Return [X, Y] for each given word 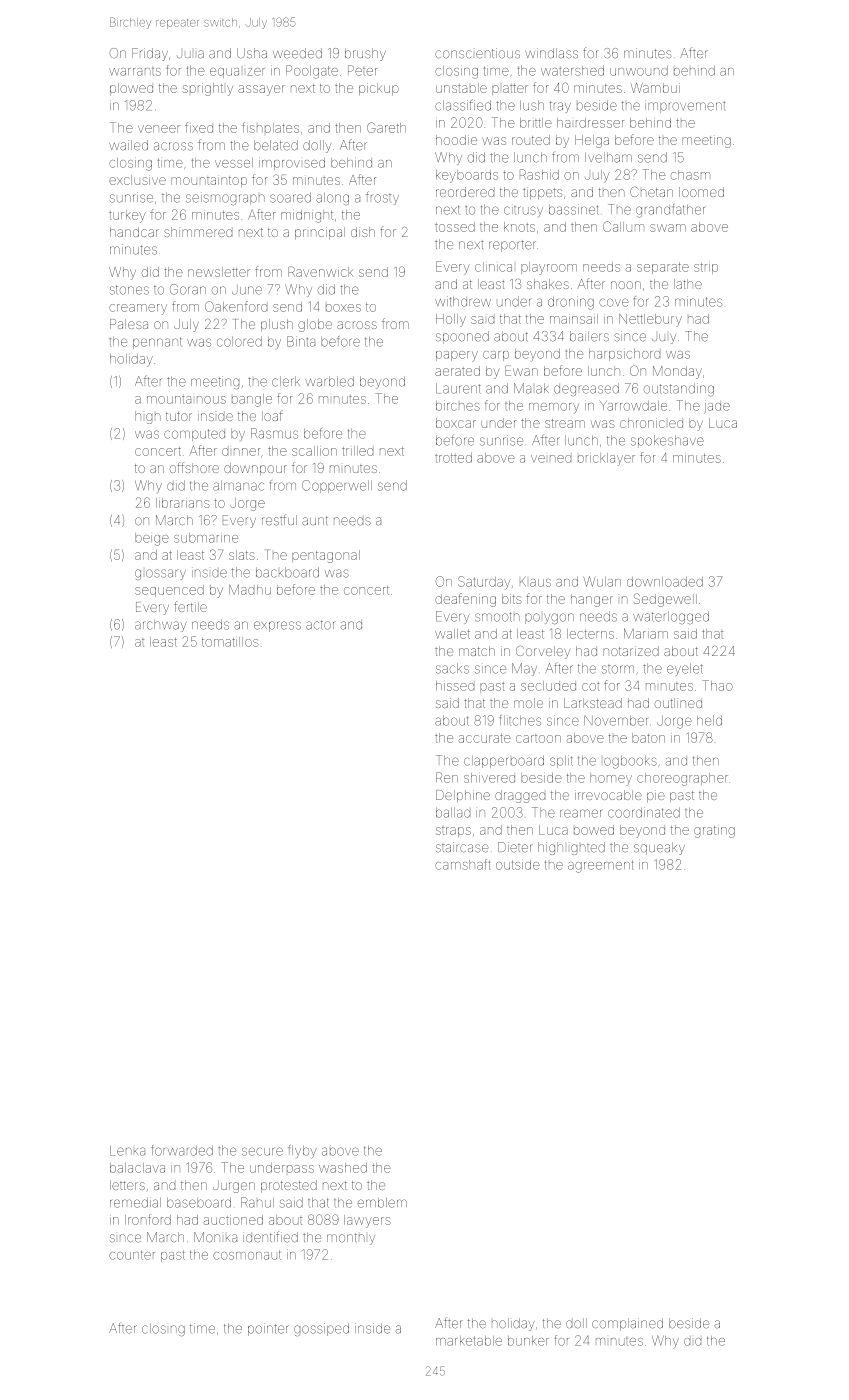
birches [458, 406]
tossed [455, 227]
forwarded [182, 1150]
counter [132, 1255]
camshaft [463, 864]
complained [627, 1324]
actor [320, 625]
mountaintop [209, 181]
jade [717, 408]
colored [239, 342]
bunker [528, 1341]
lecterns [590, 634]
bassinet [574, 209]
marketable [469, 1341]
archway [161, 626]
